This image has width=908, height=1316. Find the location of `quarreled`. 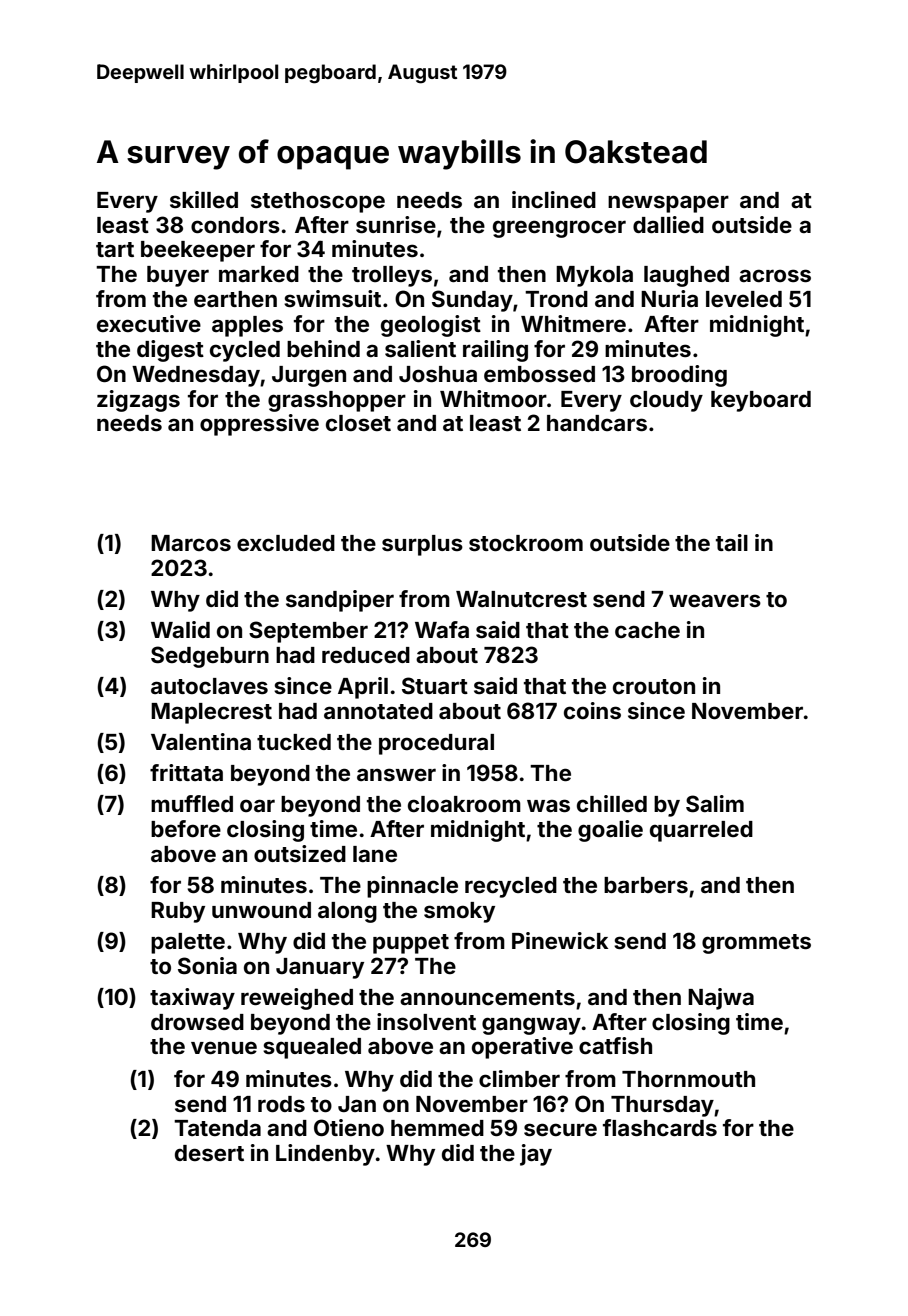

quarreled is located at coordinates (701, 831).
